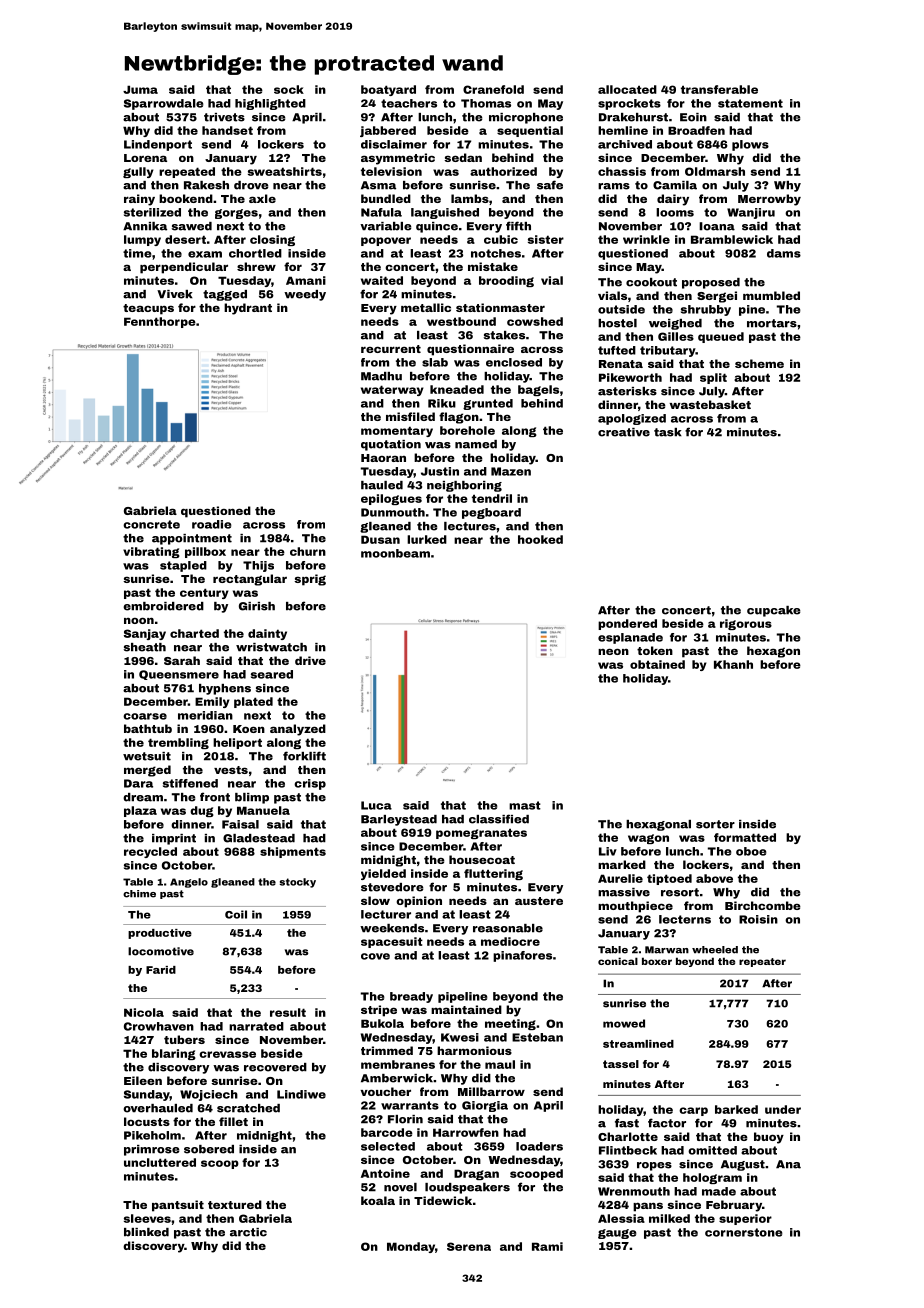 The width and height of the image is (924, 1308). I want to click on Dusan, so click(380, 539).
